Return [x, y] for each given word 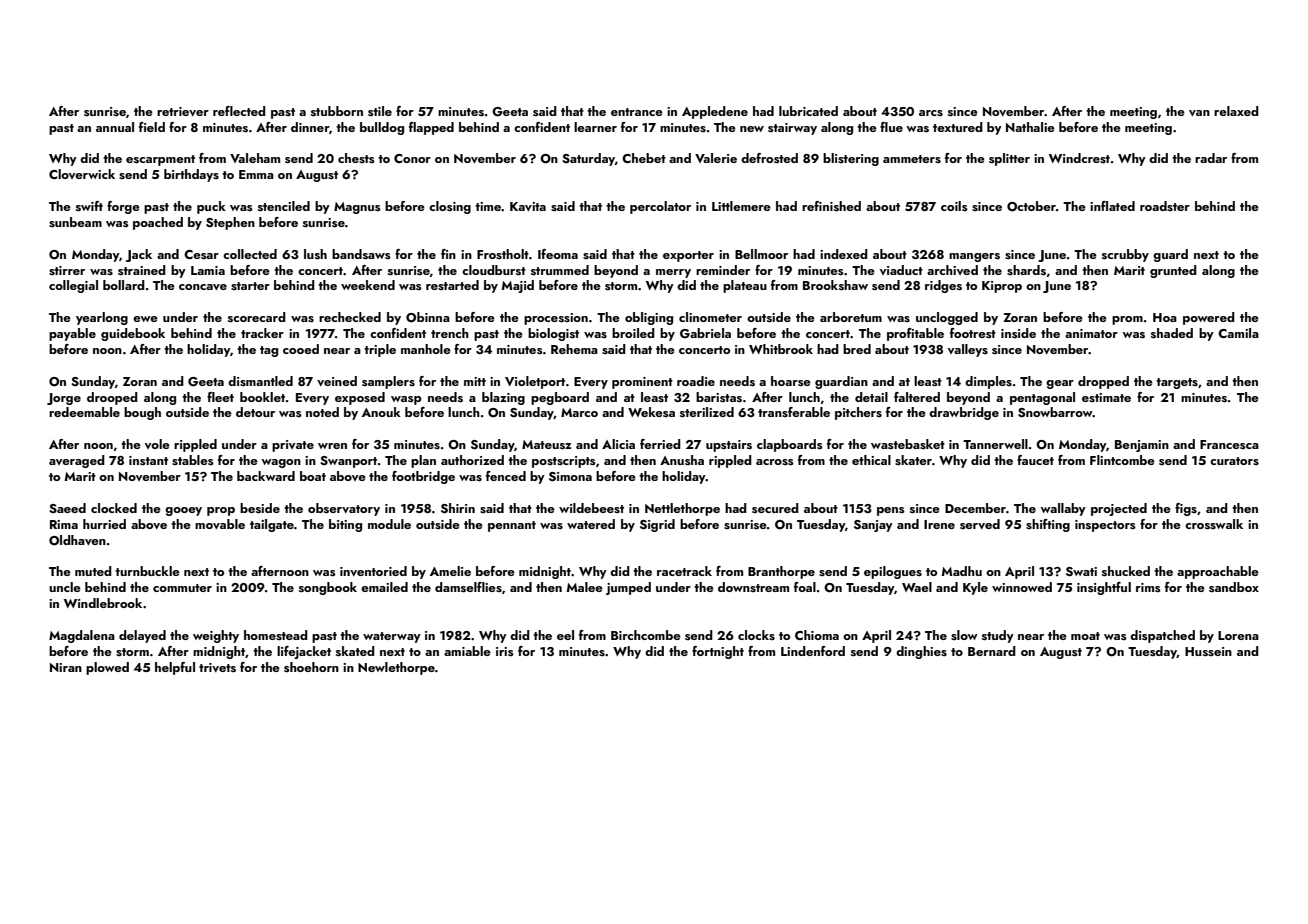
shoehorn [311, 667]
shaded [1172, 333]
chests [356, 158]
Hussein [1208, 652]
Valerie [716, 158]
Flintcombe [1122, 460]
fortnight [718, 652]
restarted [452, 285]
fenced [506, 476]
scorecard [257, 317]
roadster [1165, 206]
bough [142, 413]
